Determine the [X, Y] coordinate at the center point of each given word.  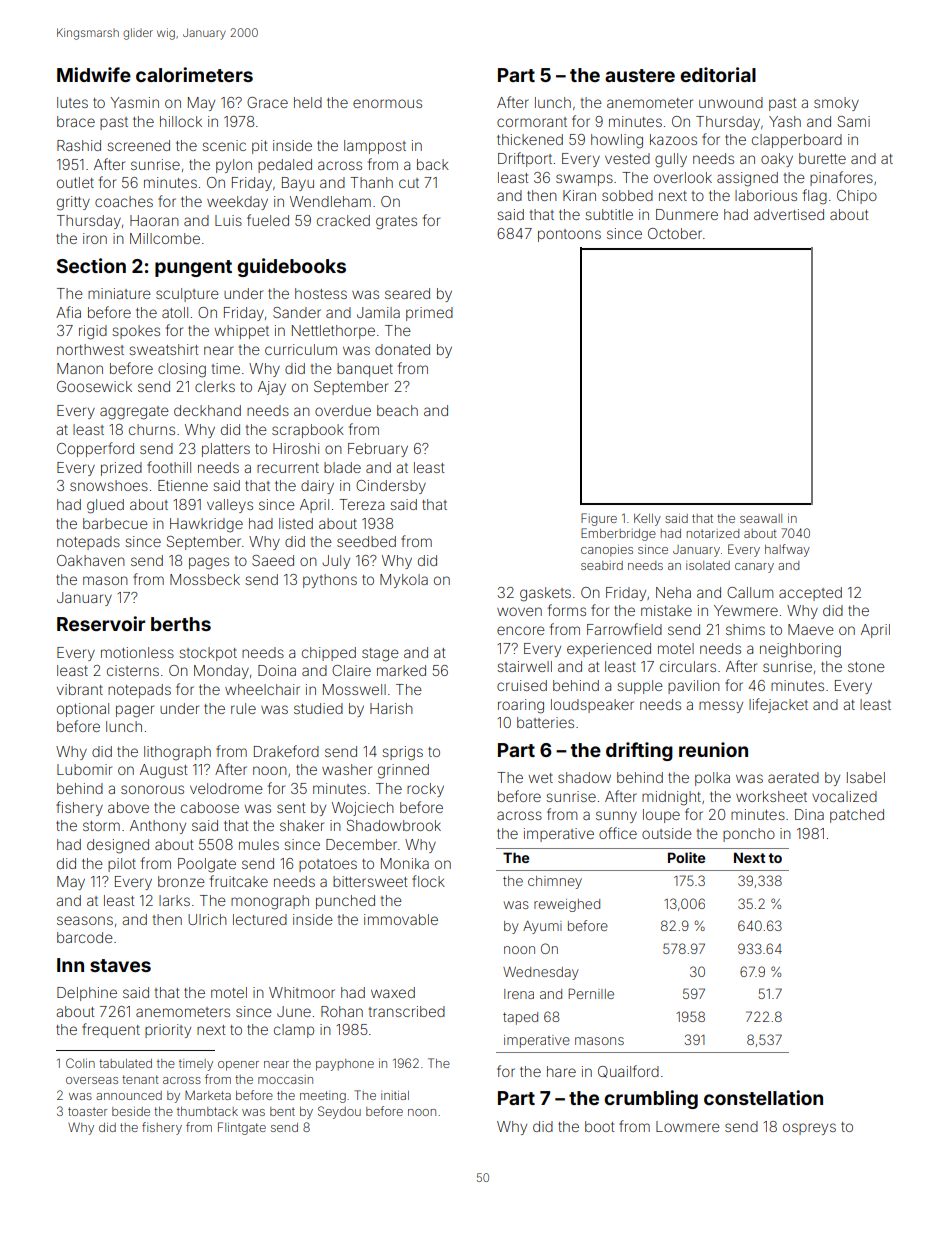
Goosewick [94, 386]
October [675, 233]
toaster [87, 1111]
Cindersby [391, 487]
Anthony [158, 827]
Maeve [811, 629]
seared [407, 293]
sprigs [402, 753]
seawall [761, 518]
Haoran [154, 220]
